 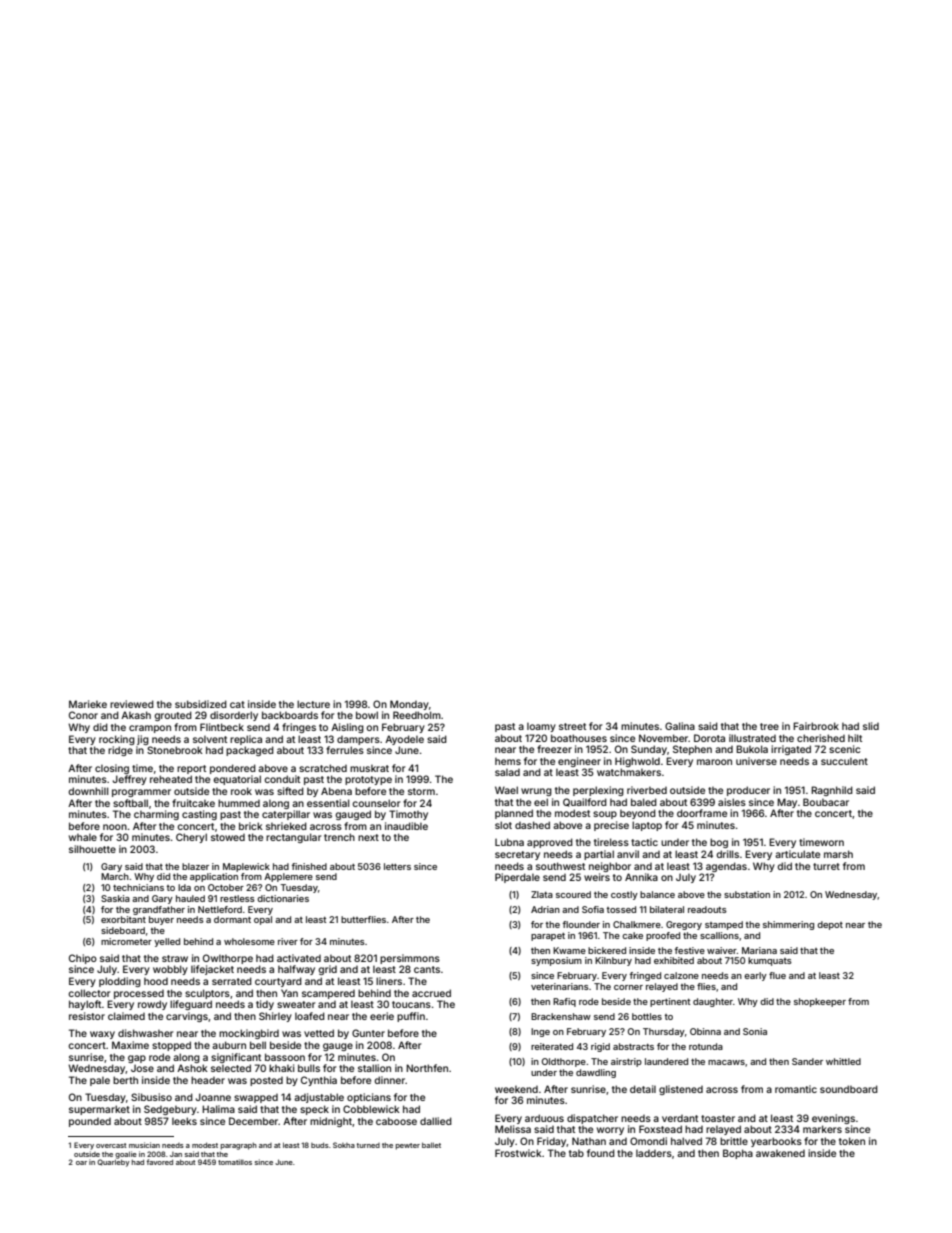 I want to click on favored, so click(x=160, y=1162).
